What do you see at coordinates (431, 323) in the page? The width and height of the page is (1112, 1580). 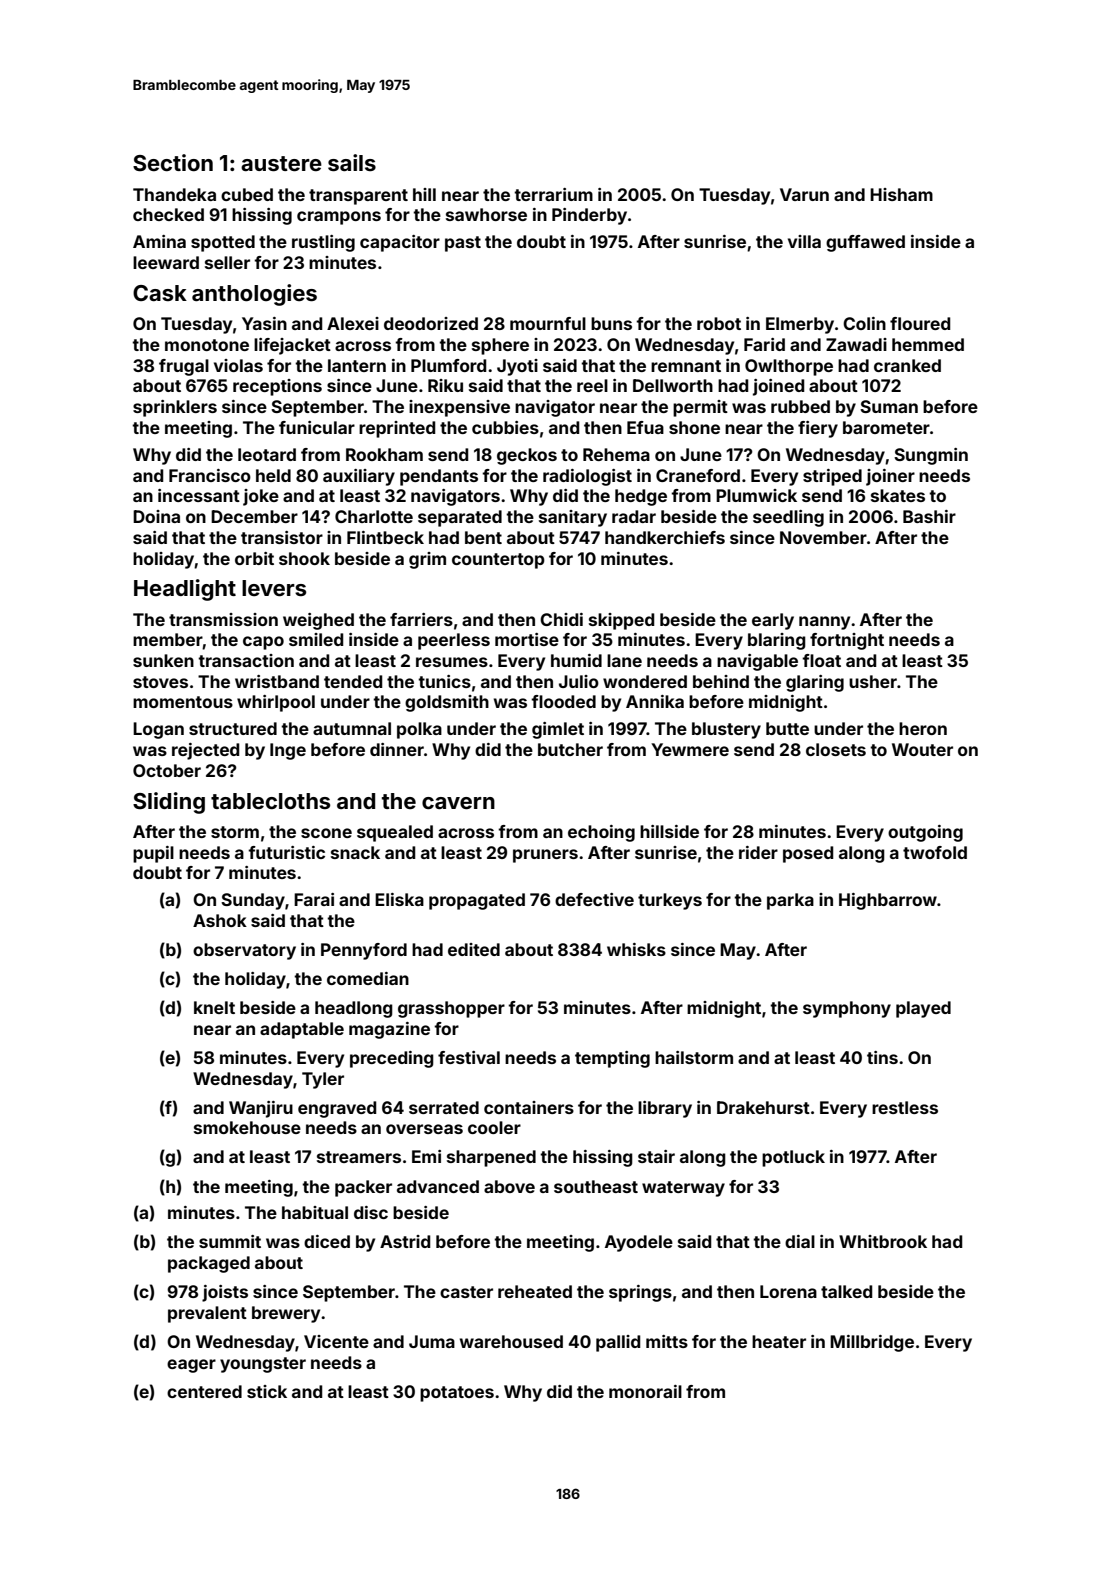 I see `deodorized` at bounding box center [431, 323].
